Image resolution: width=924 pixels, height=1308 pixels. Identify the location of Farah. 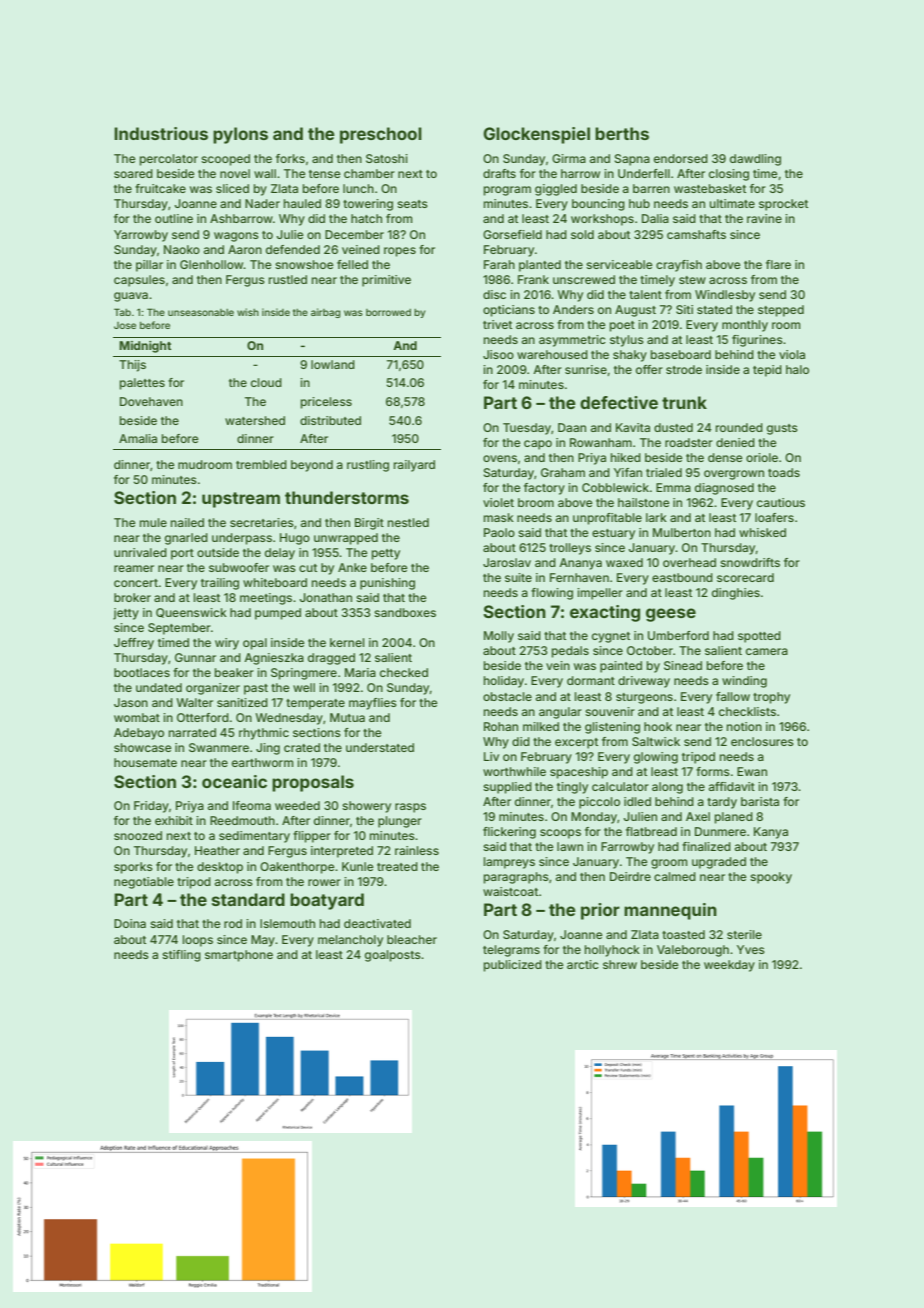
(499, 264).
